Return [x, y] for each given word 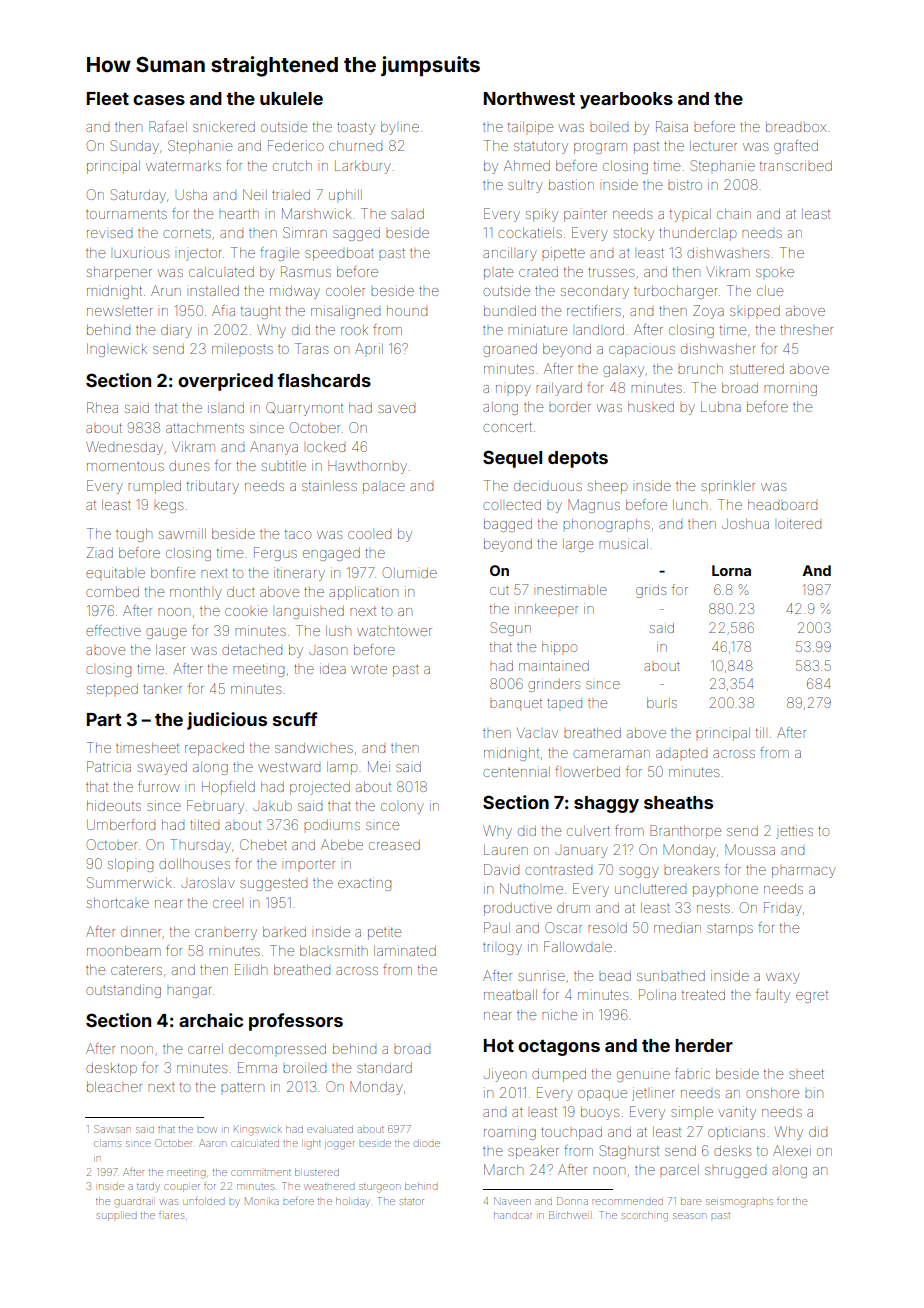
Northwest [529, 98]
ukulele [291, 98]
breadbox [796, 127]
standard [384, 1068]
